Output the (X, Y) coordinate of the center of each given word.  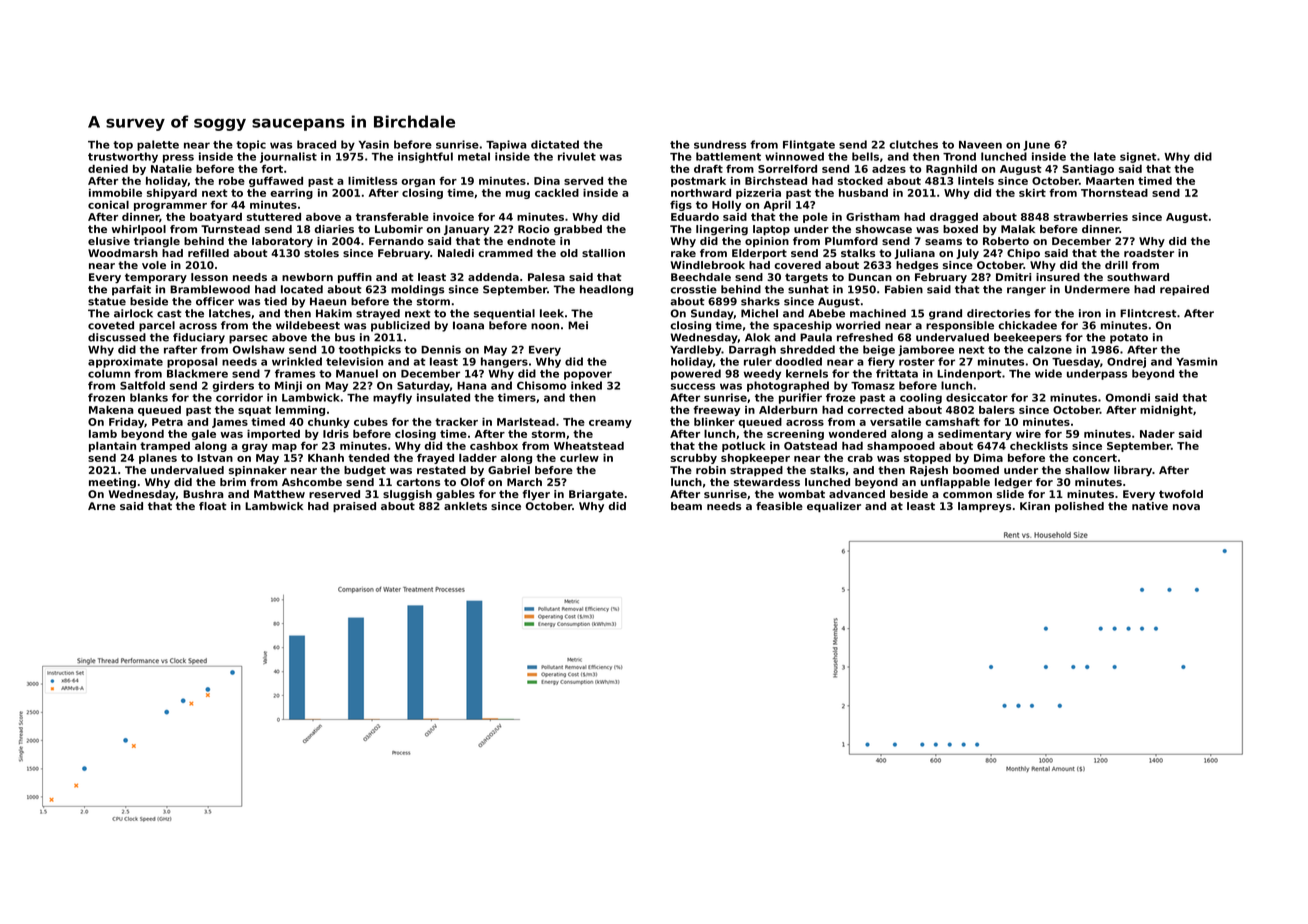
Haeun (328, 301)
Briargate (596, 495)
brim (233, 482)
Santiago (1088, 170)
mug (518, 195)
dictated (555, 144)
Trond (959, 156)
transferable (392, 216)
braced (316, 144)
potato (1129, 339)
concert (1095, 458)
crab (860, 458)
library (1133, 471)
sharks (760, 301)
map (284, 448)
